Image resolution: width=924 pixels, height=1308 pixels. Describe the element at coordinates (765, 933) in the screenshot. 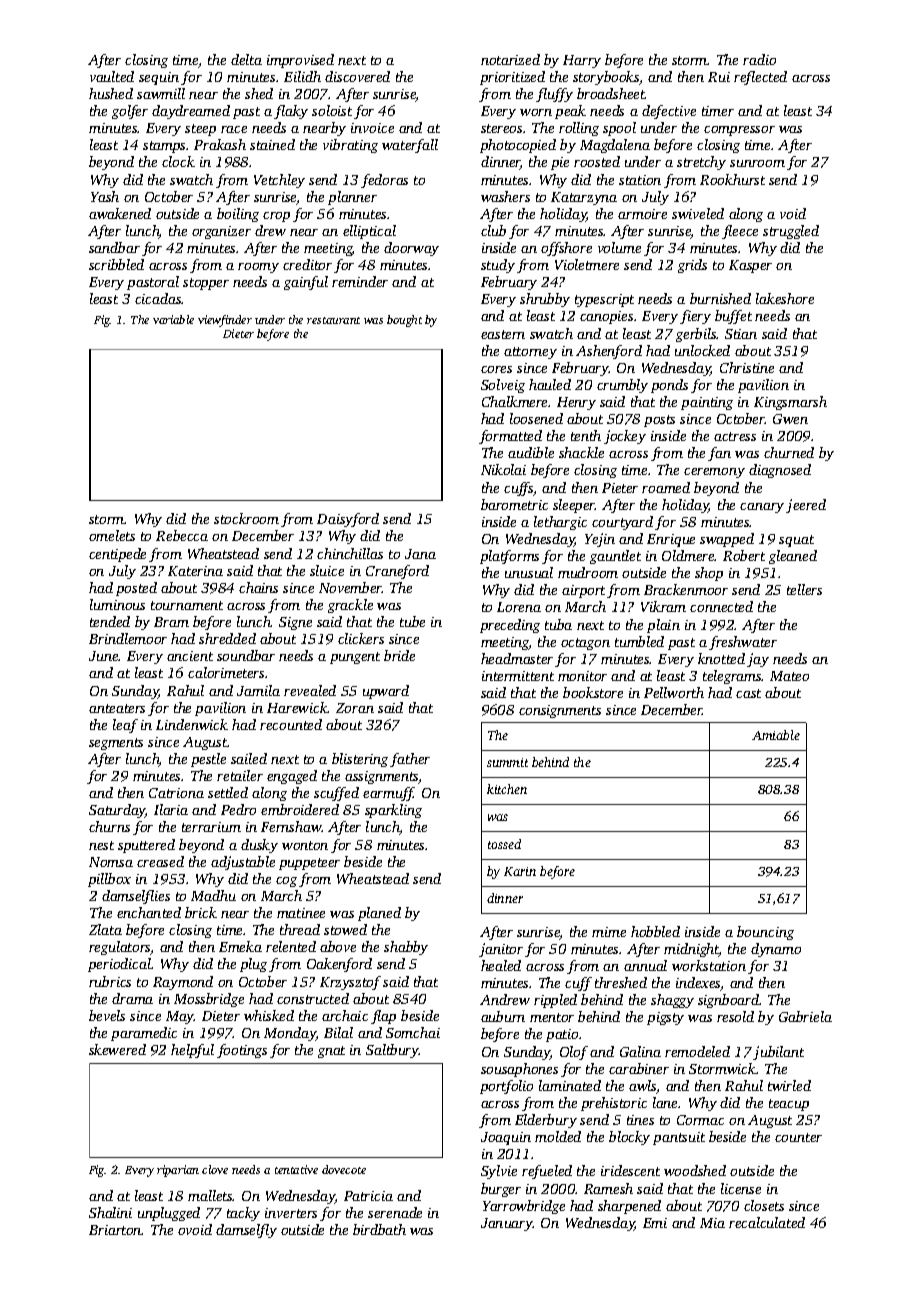

I see `bouncing` at that location.
